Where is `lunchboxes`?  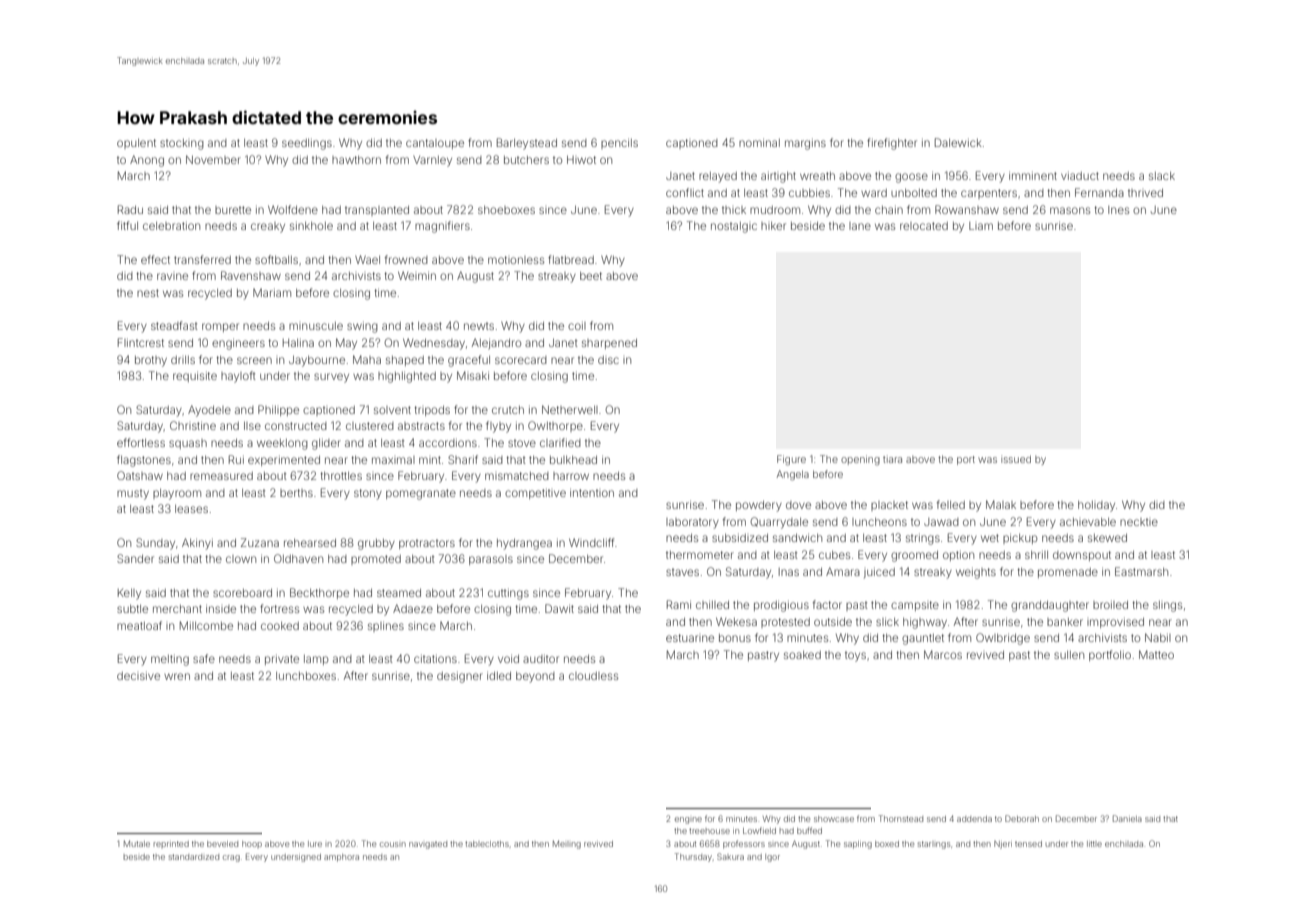
lunchboxes is located at coordinates (306, 676).
